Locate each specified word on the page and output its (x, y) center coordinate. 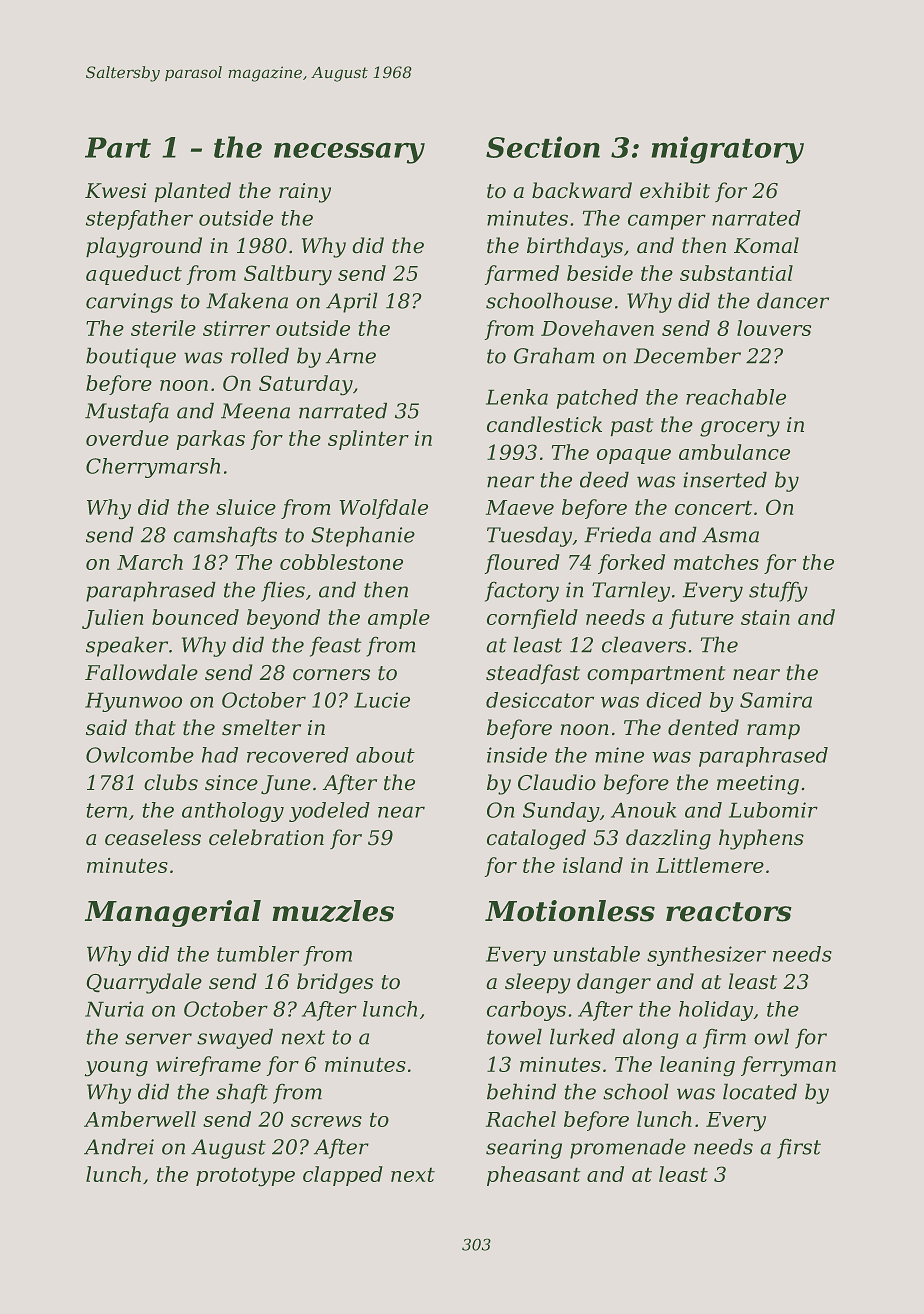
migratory (727, 150)
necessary (349, 153)
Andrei (119, 1146)
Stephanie (363, 536)
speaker (127, 646)
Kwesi (115, 191)
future (701, 619)
